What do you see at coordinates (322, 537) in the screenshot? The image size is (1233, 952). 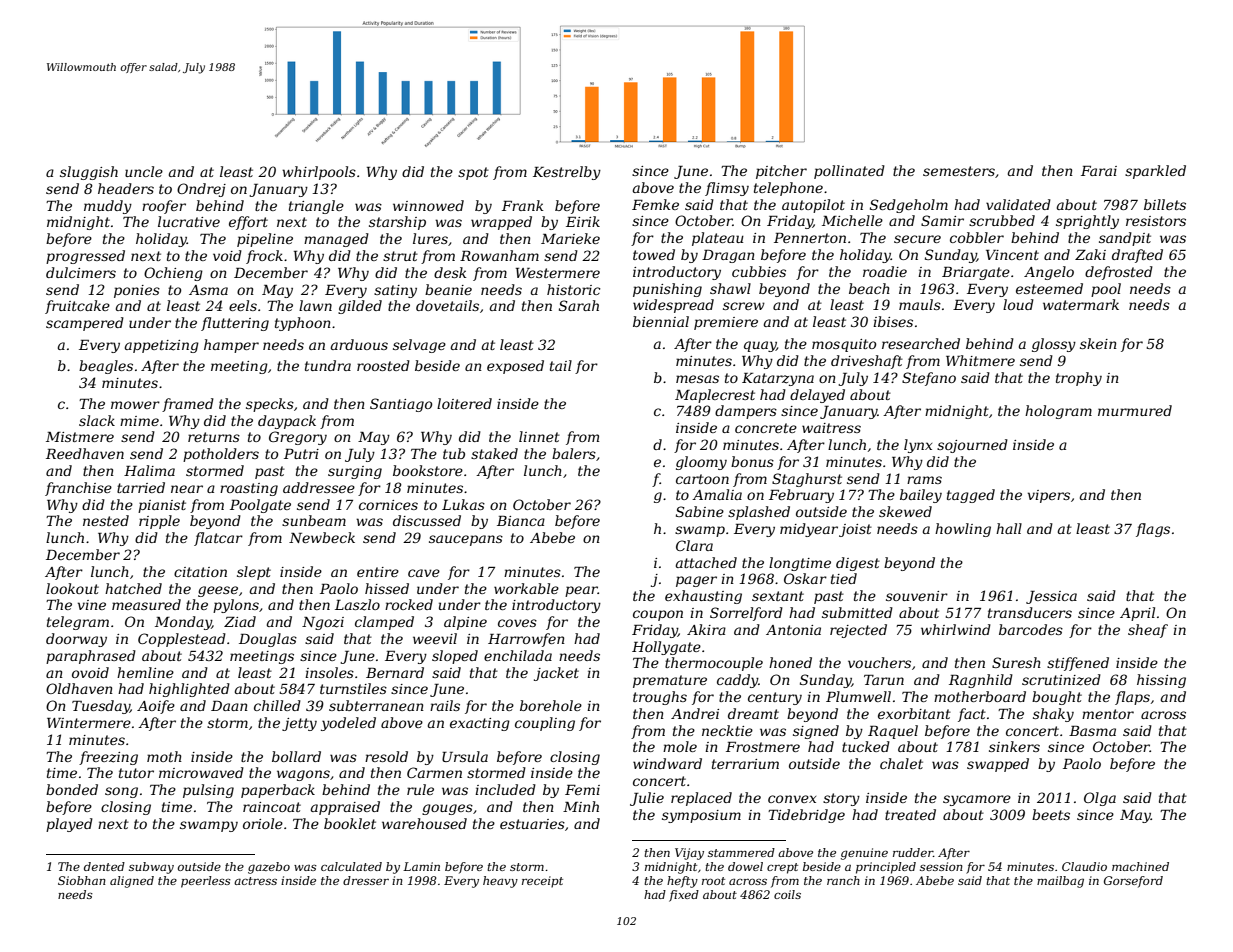 I see `Newbeck` at bounding box center [322, 537].
